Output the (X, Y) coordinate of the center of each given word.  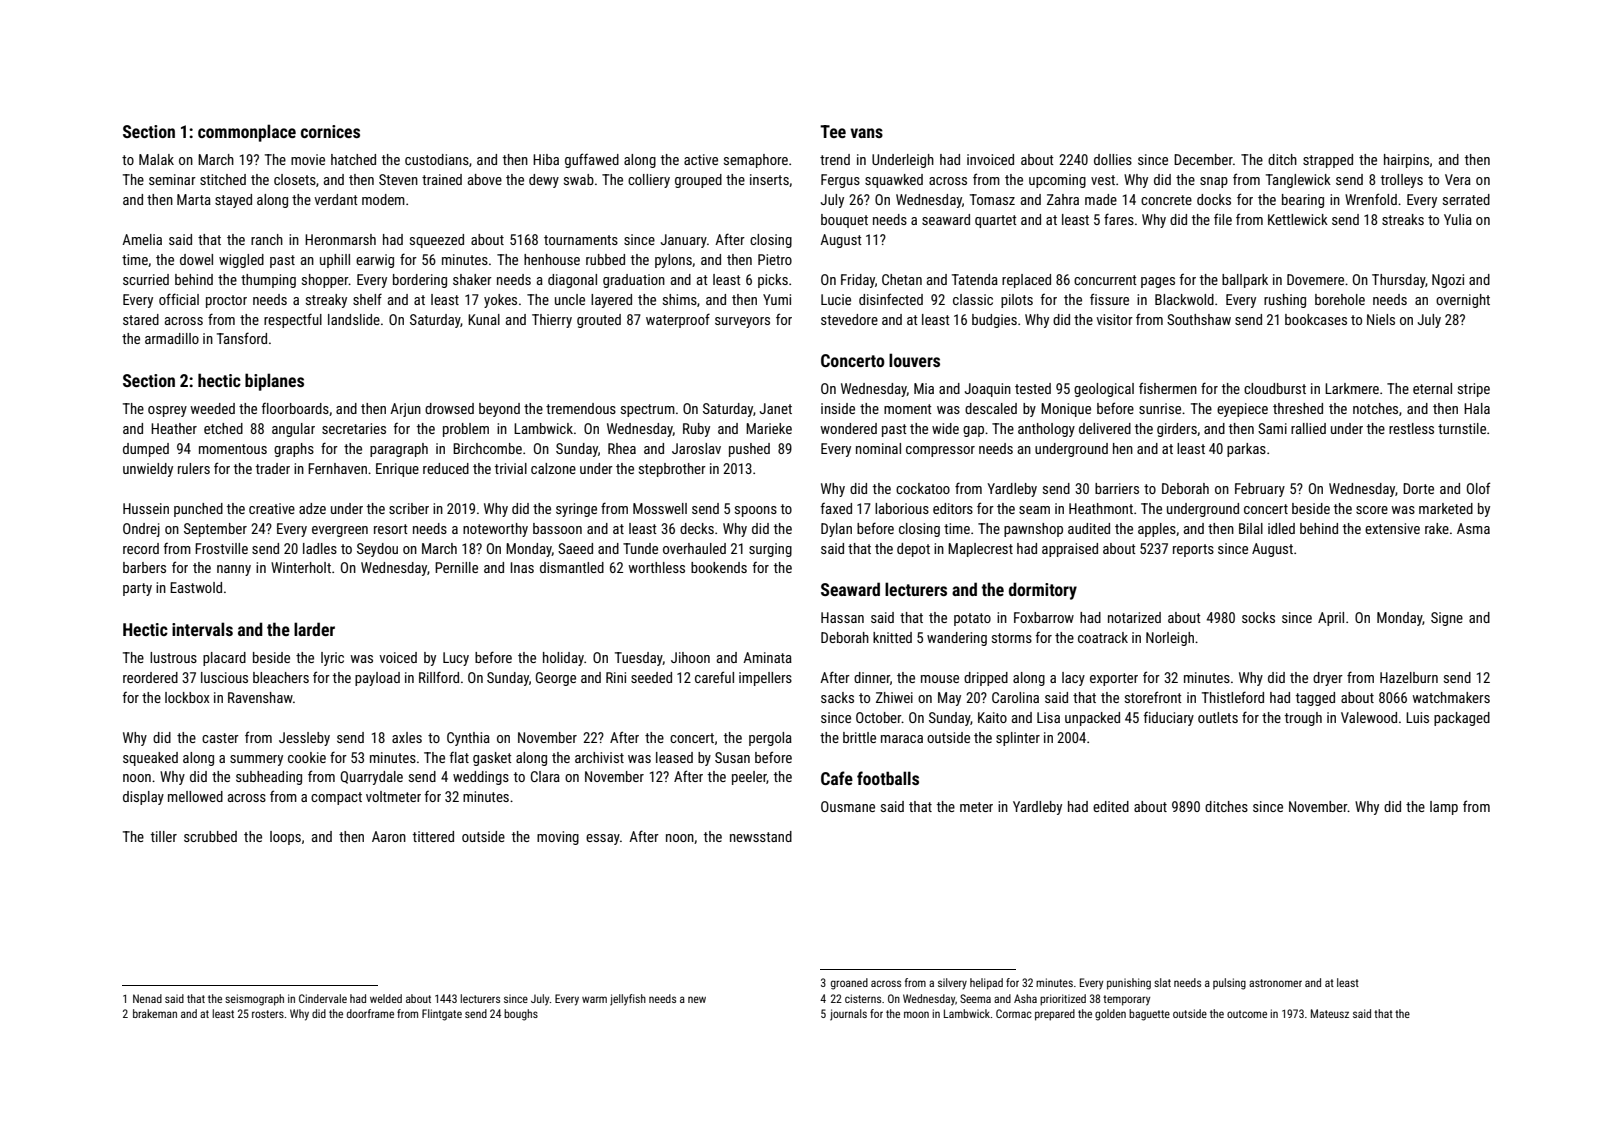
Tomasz (992, 199)
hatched (353, 159)
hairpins (1406, 161)
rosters (268, 1014)
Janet (776, 408)
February (1260, 490)
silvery (952, 984)
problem (466, 430)
